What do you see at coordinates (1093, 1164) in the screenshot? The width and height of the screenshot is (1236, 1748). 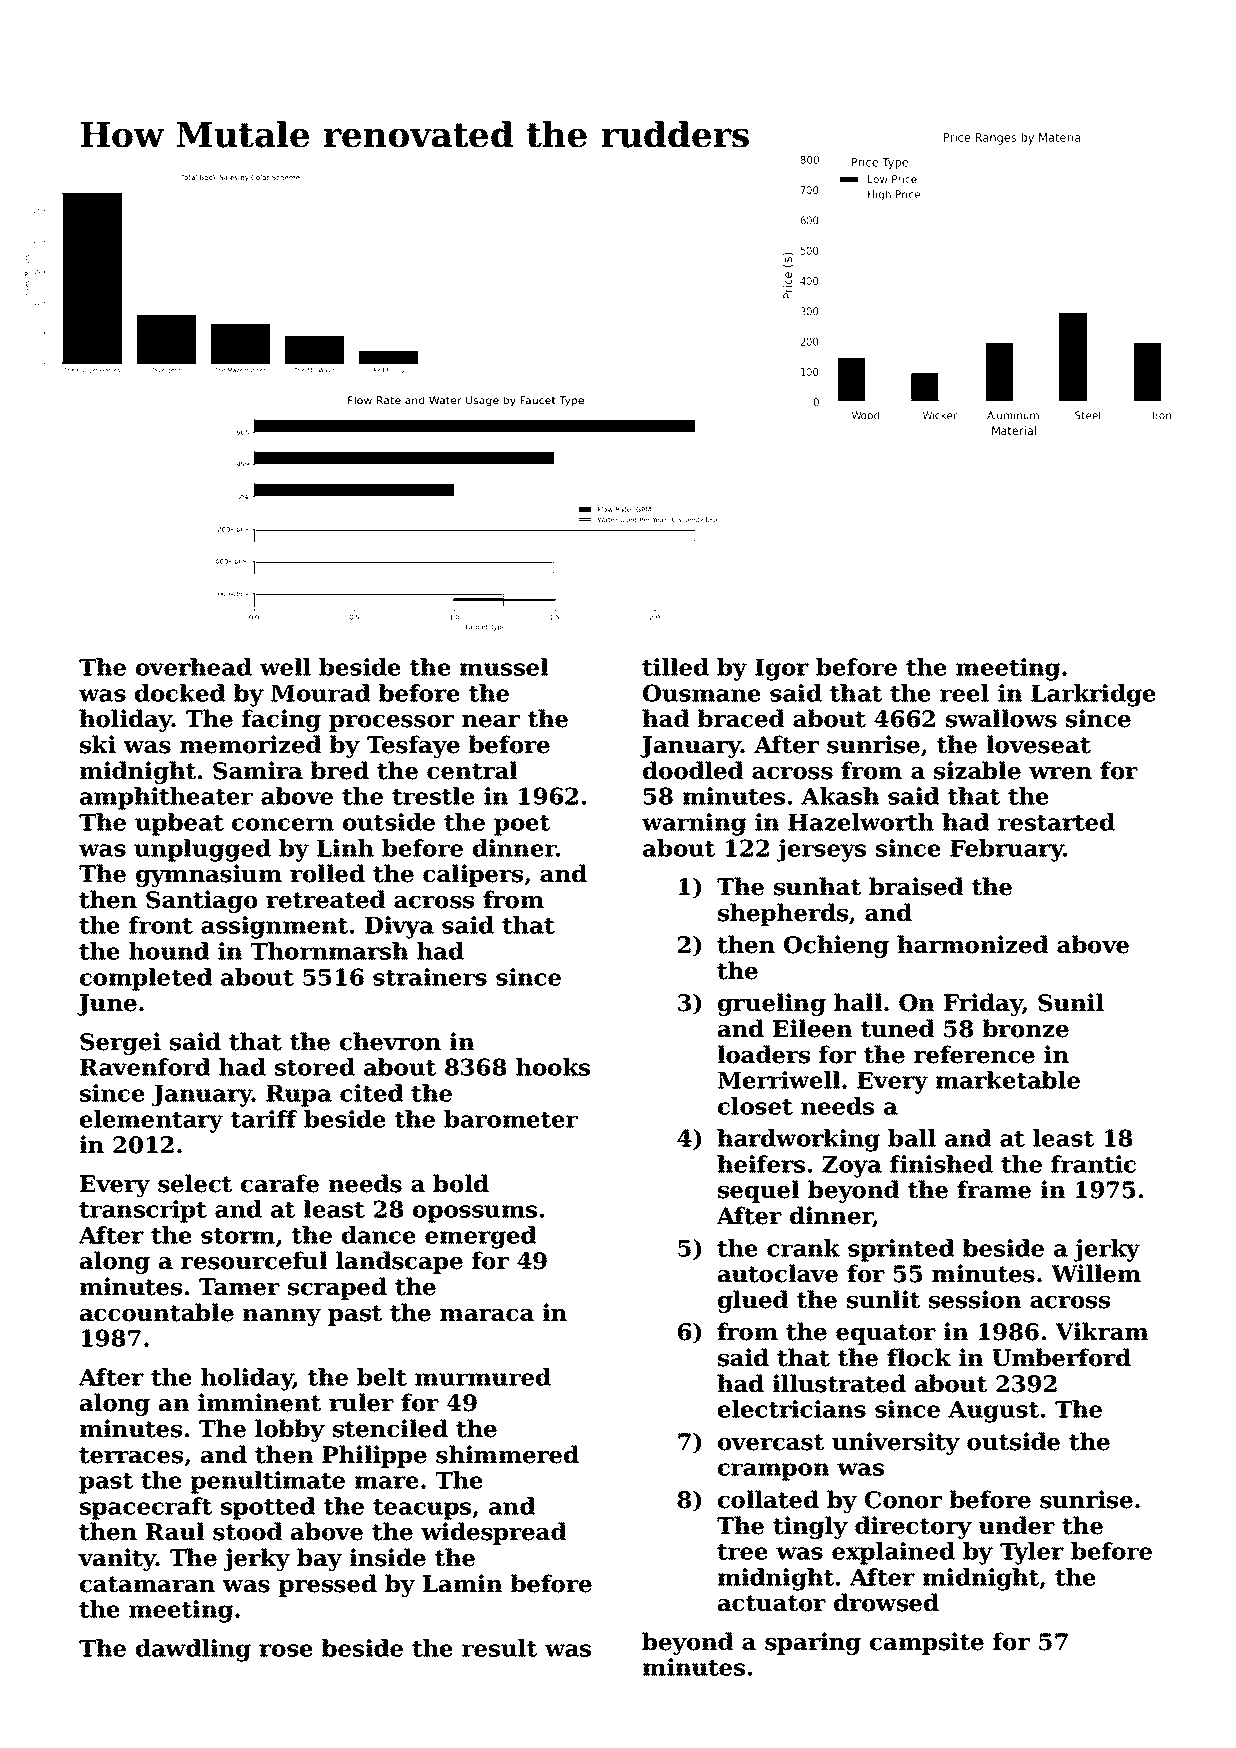 I see `frantic` at bounding box center [1093, 1164].
